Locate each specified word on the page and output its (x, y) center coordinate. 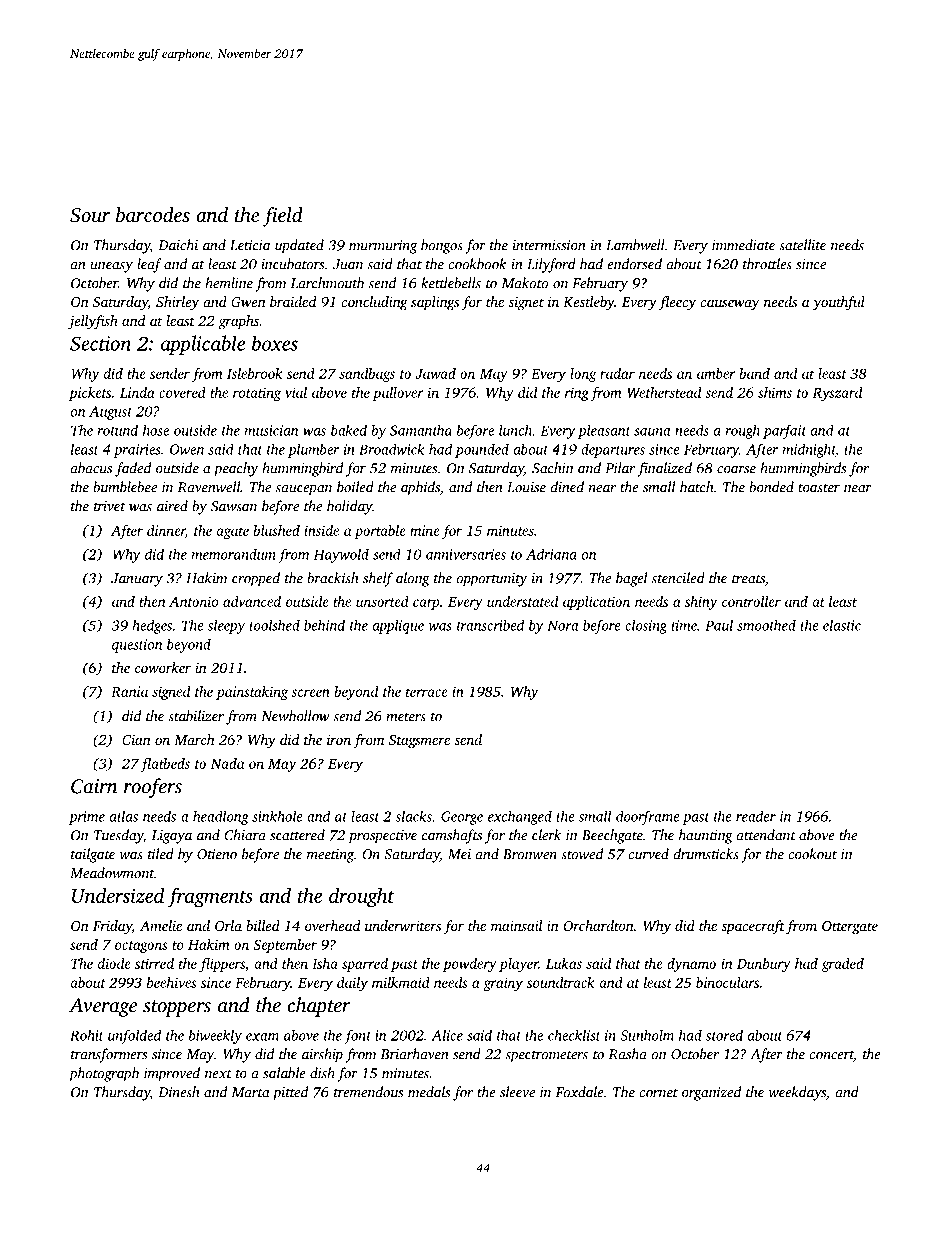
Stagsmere (419, 742)
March (194, 739)
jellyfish (93, 322)
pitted (290, 1093)
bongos (442, 246)
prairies (137, 451)
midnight (809, 450)
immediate (743, 245)
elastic (842, 625)
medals (429, 1092)
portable (380, 532)
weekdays (797, 1093)
